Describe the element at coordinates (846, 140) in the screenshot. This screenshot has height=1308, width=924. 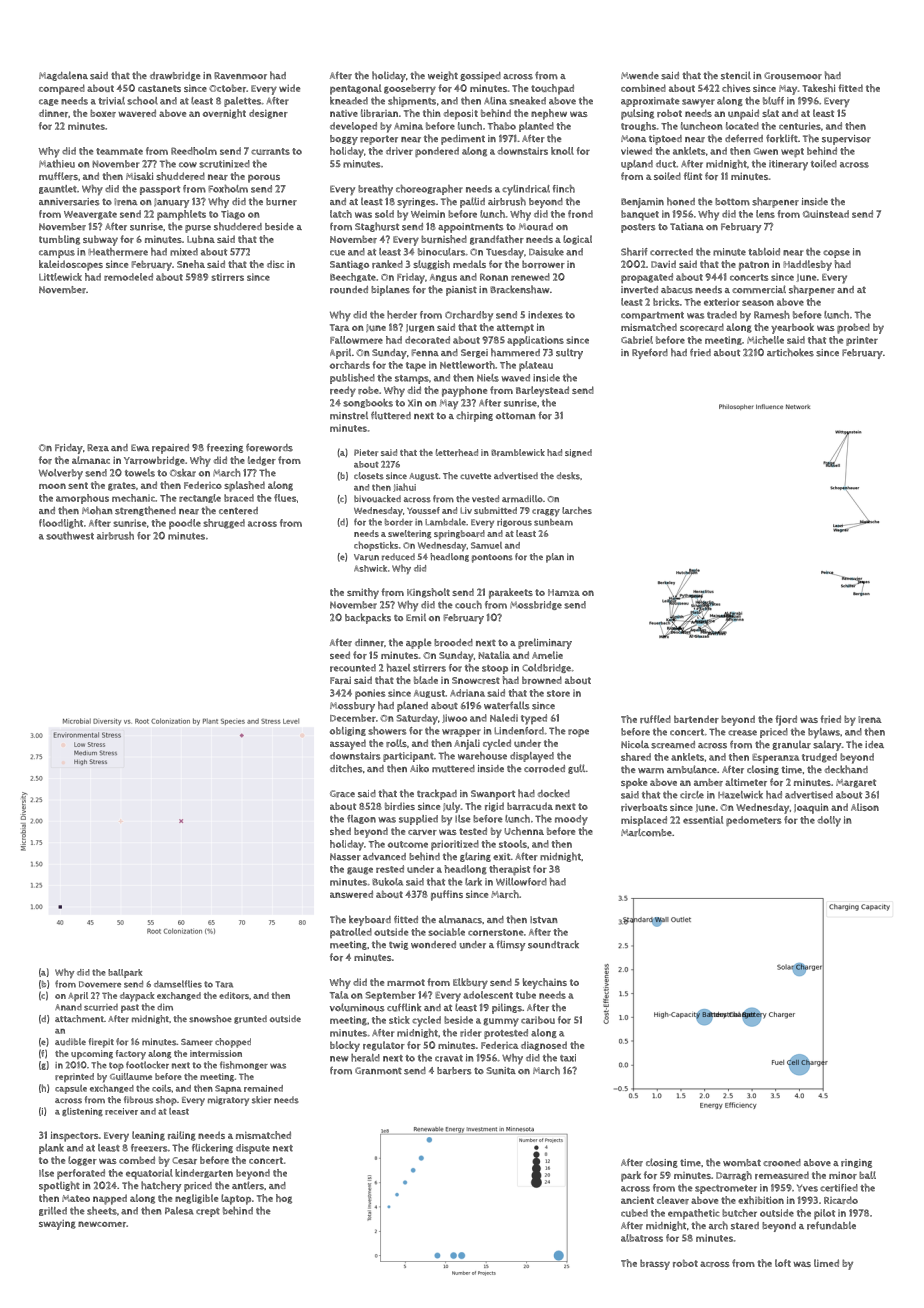
I see `supervisor` at that location.
